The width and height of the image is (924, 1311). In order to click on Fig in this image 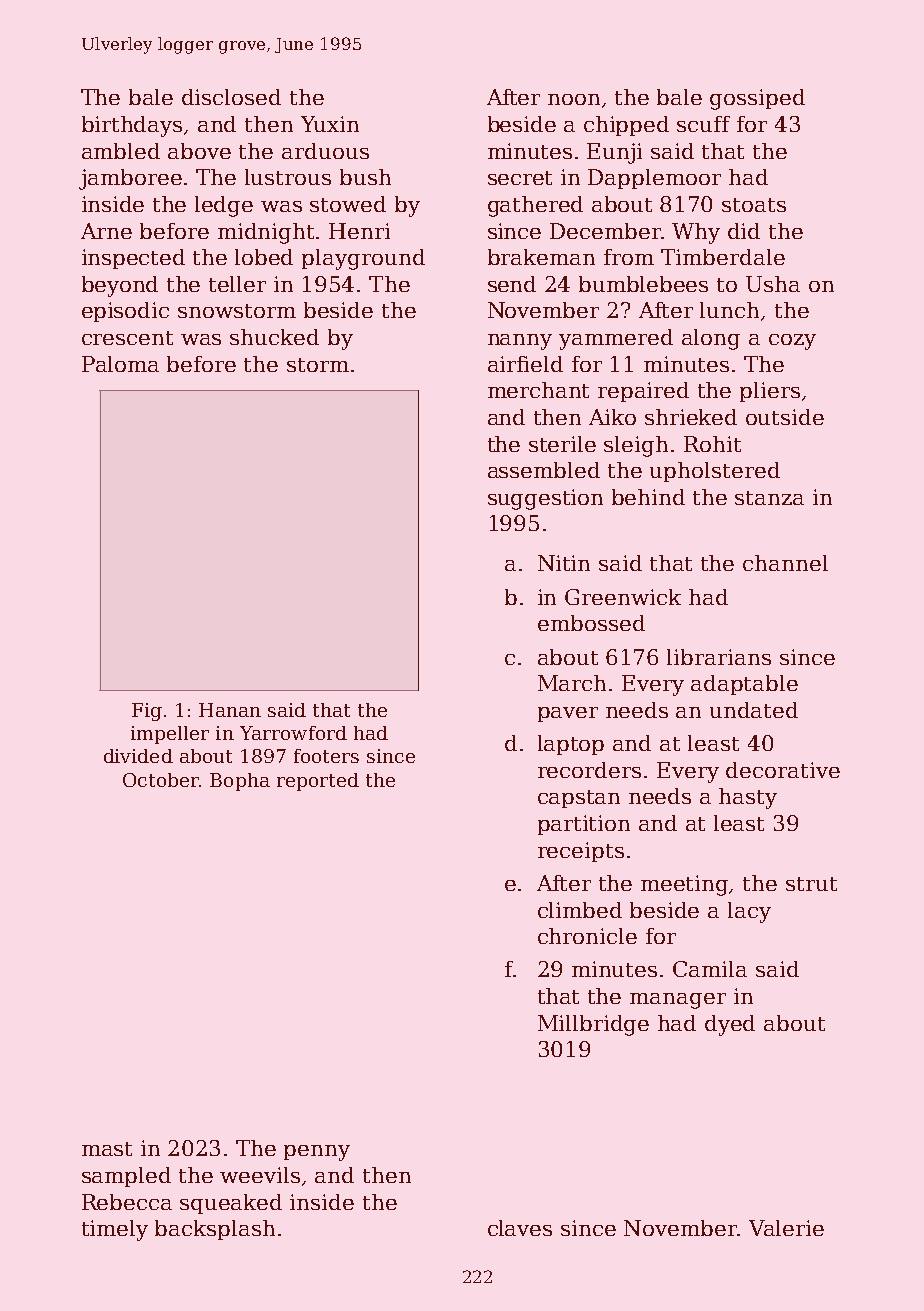, I will do `click(147, 712)`.
